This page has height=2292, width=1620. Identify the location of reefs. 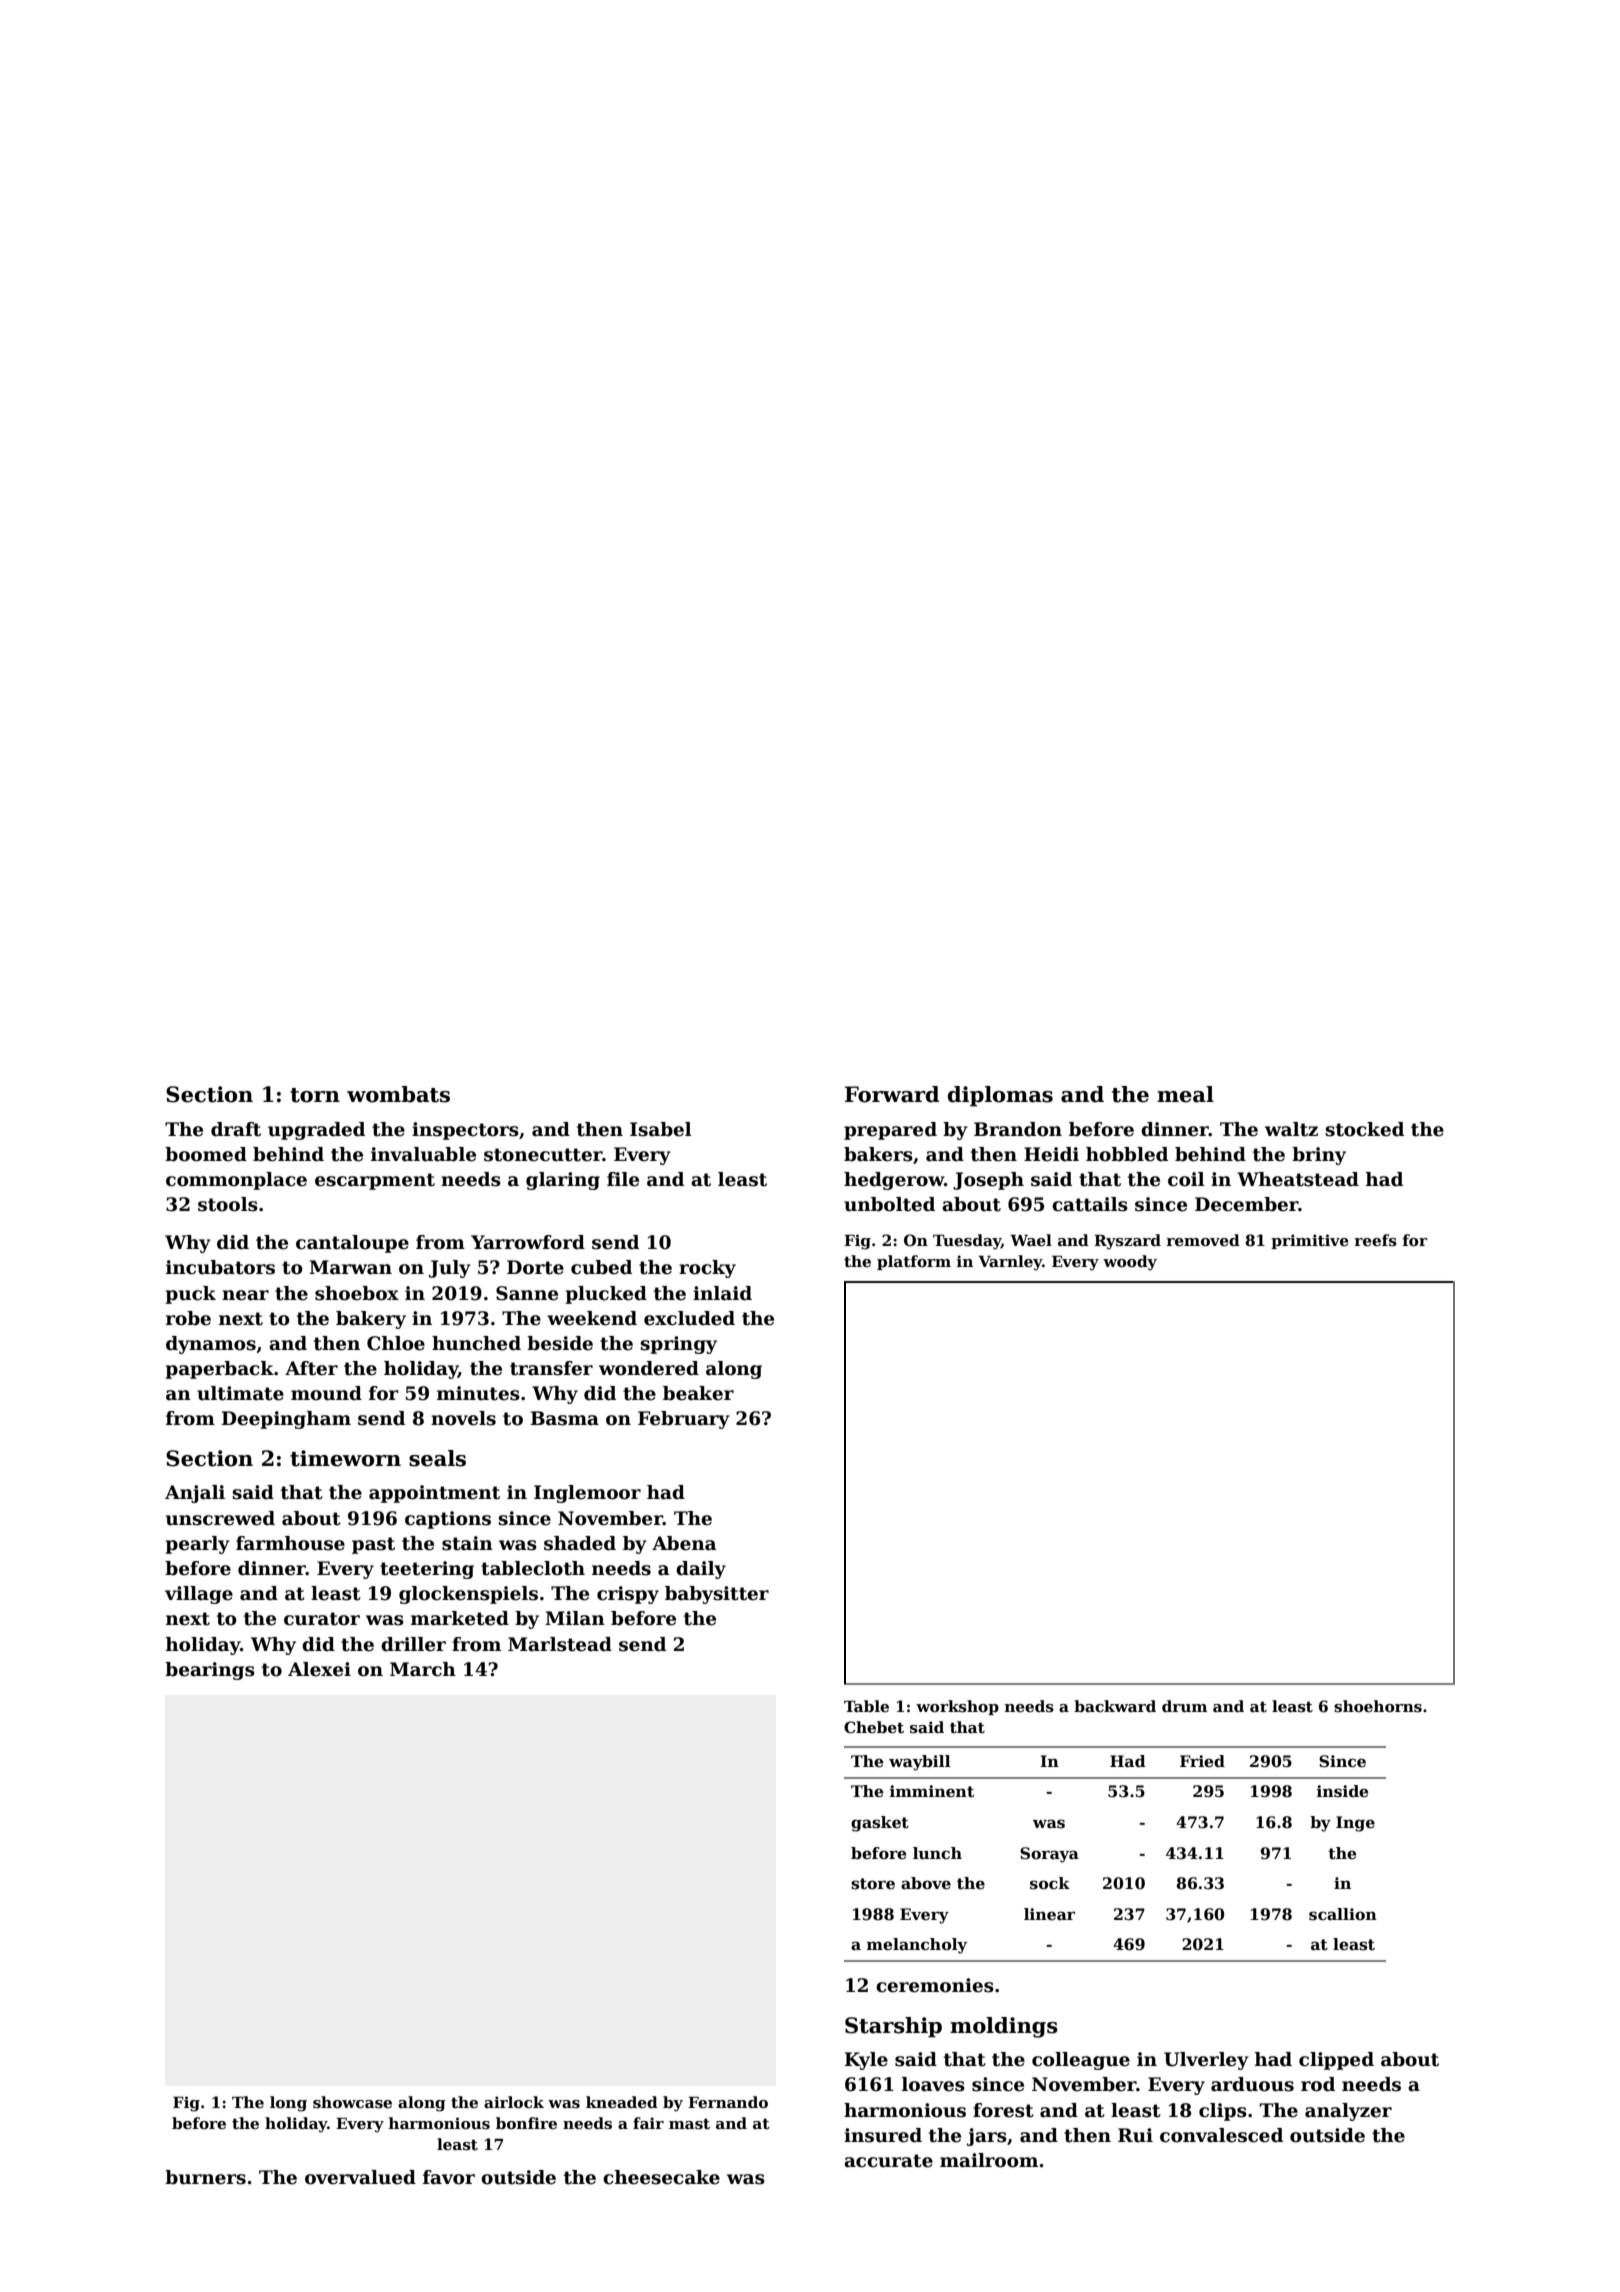
(1375, 1240).
